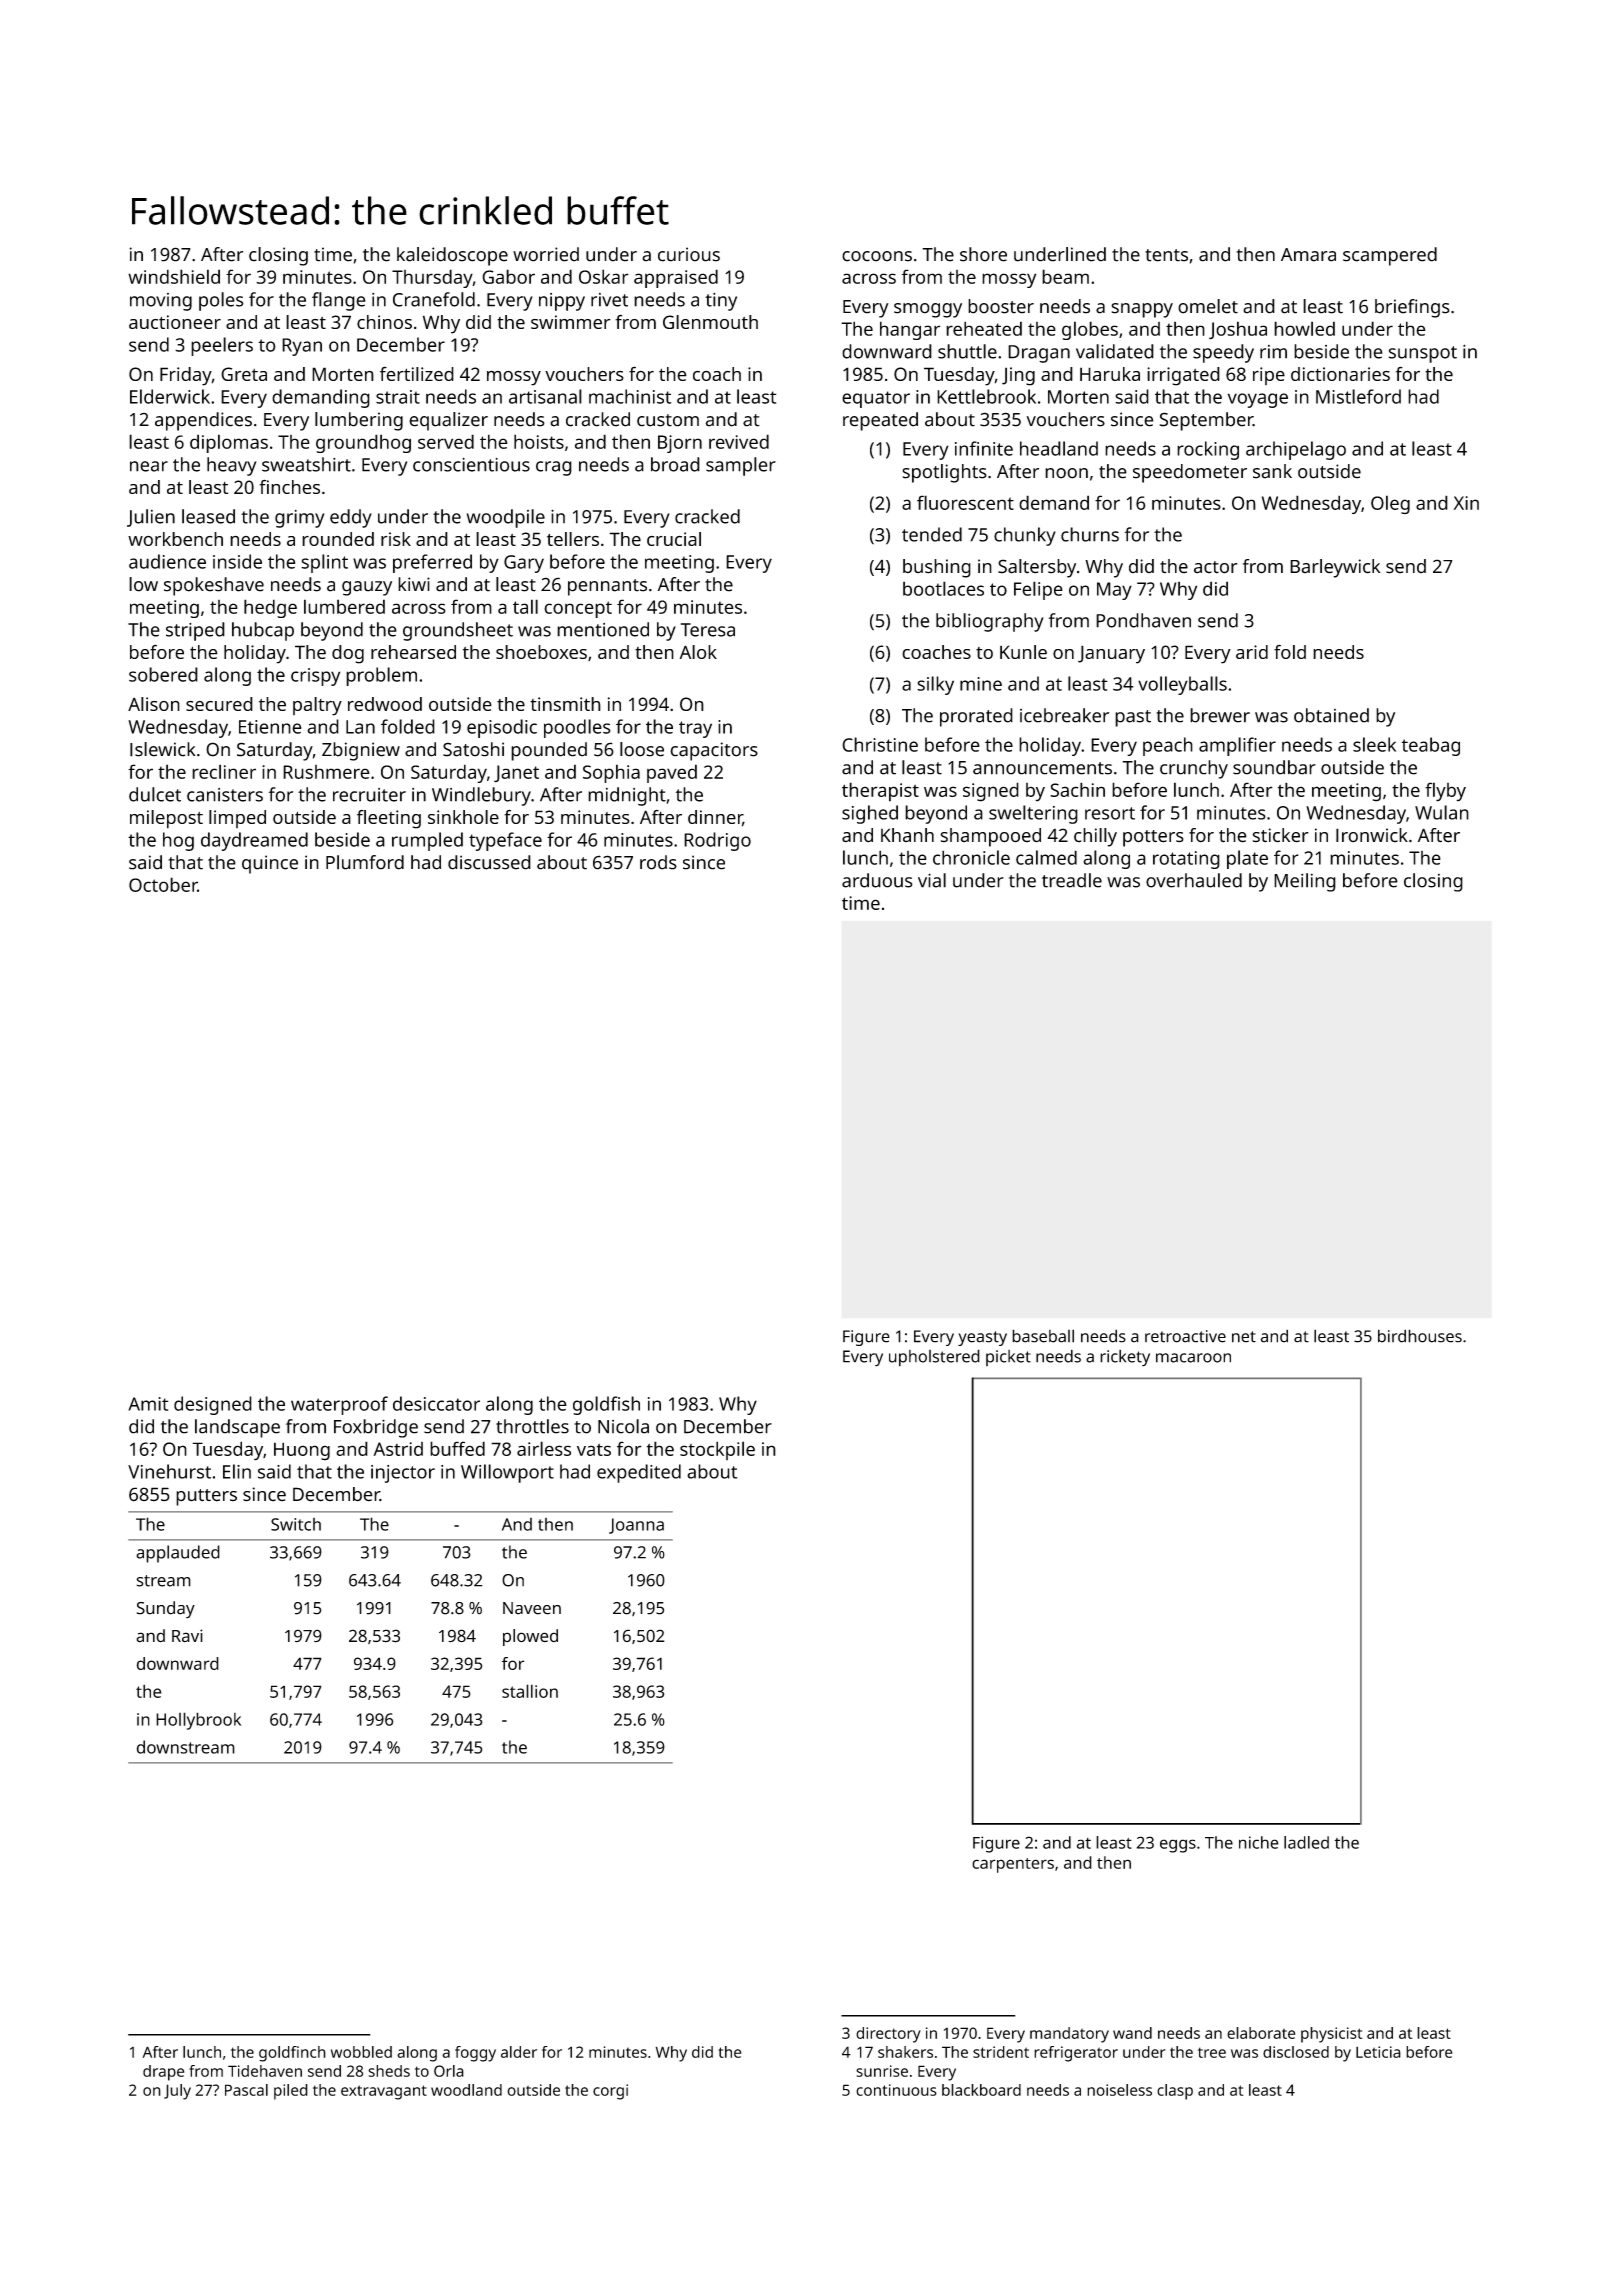  What do you see at coordinates (982, 1338) in the document?
I see `yeasty` at bounding box center [982, 1338].
